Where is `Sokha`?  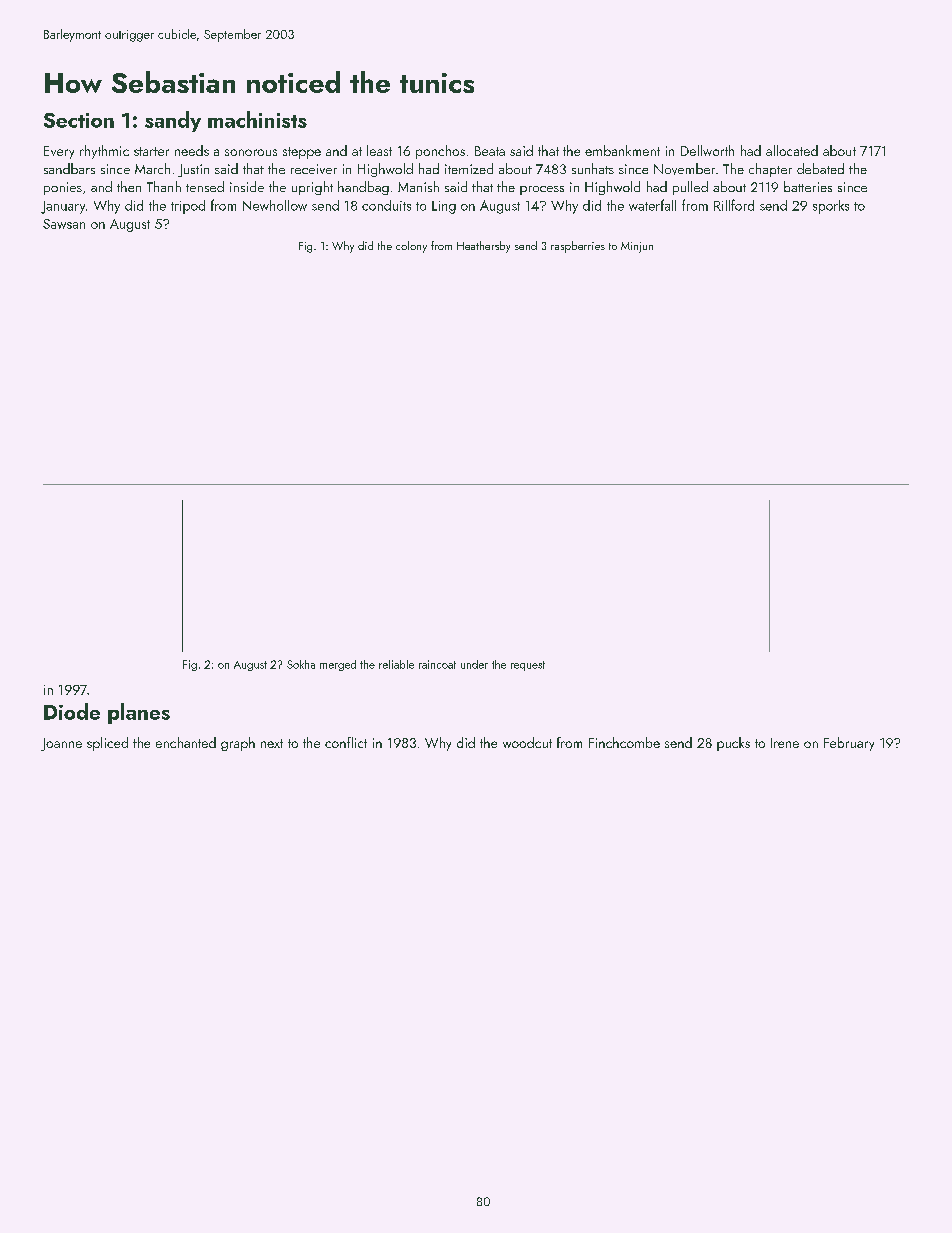 Sokha is located at coordinates (301, 664).
